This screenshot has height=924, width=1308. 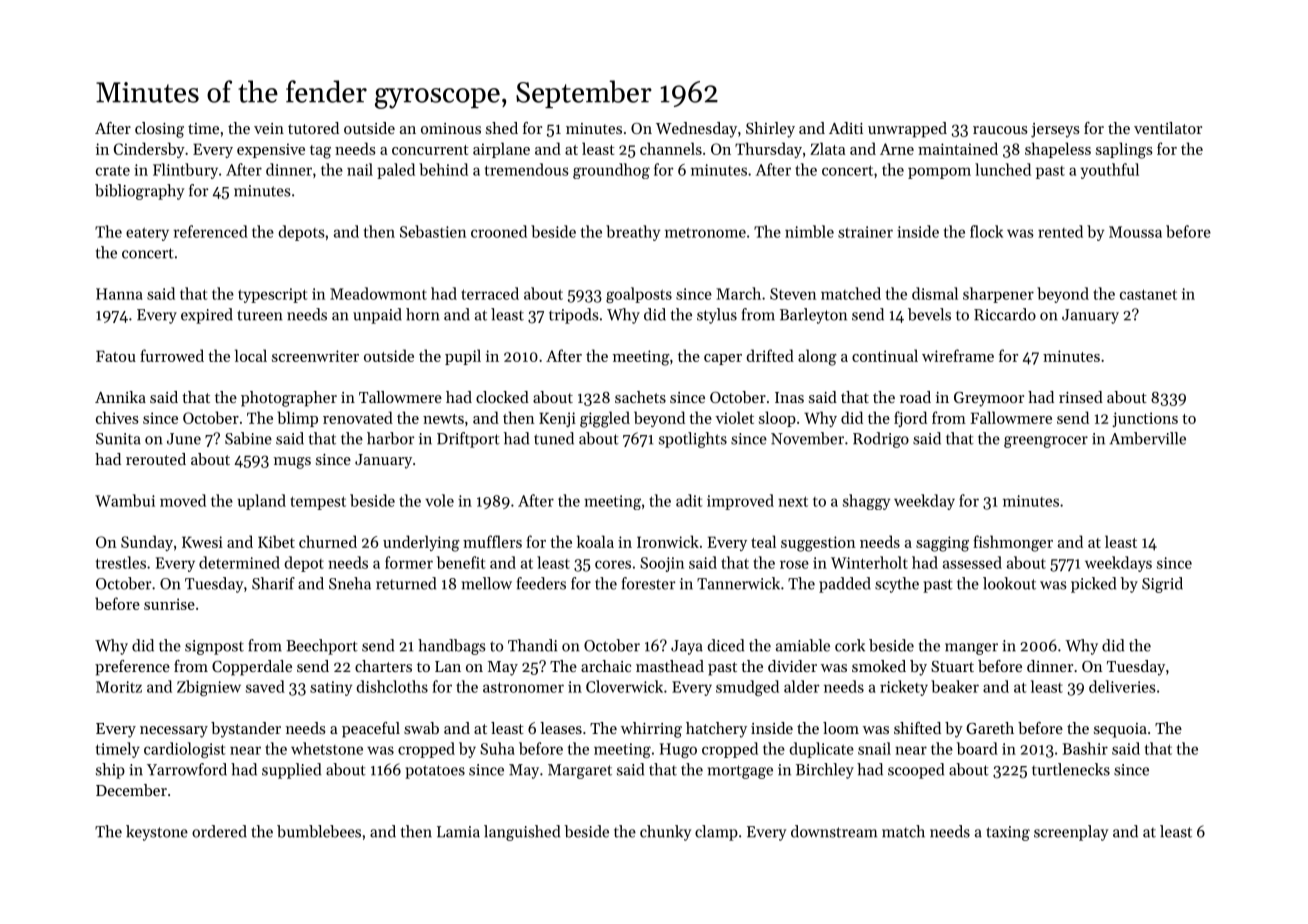 I want to click on beaker, so click(x=955, y=686).
